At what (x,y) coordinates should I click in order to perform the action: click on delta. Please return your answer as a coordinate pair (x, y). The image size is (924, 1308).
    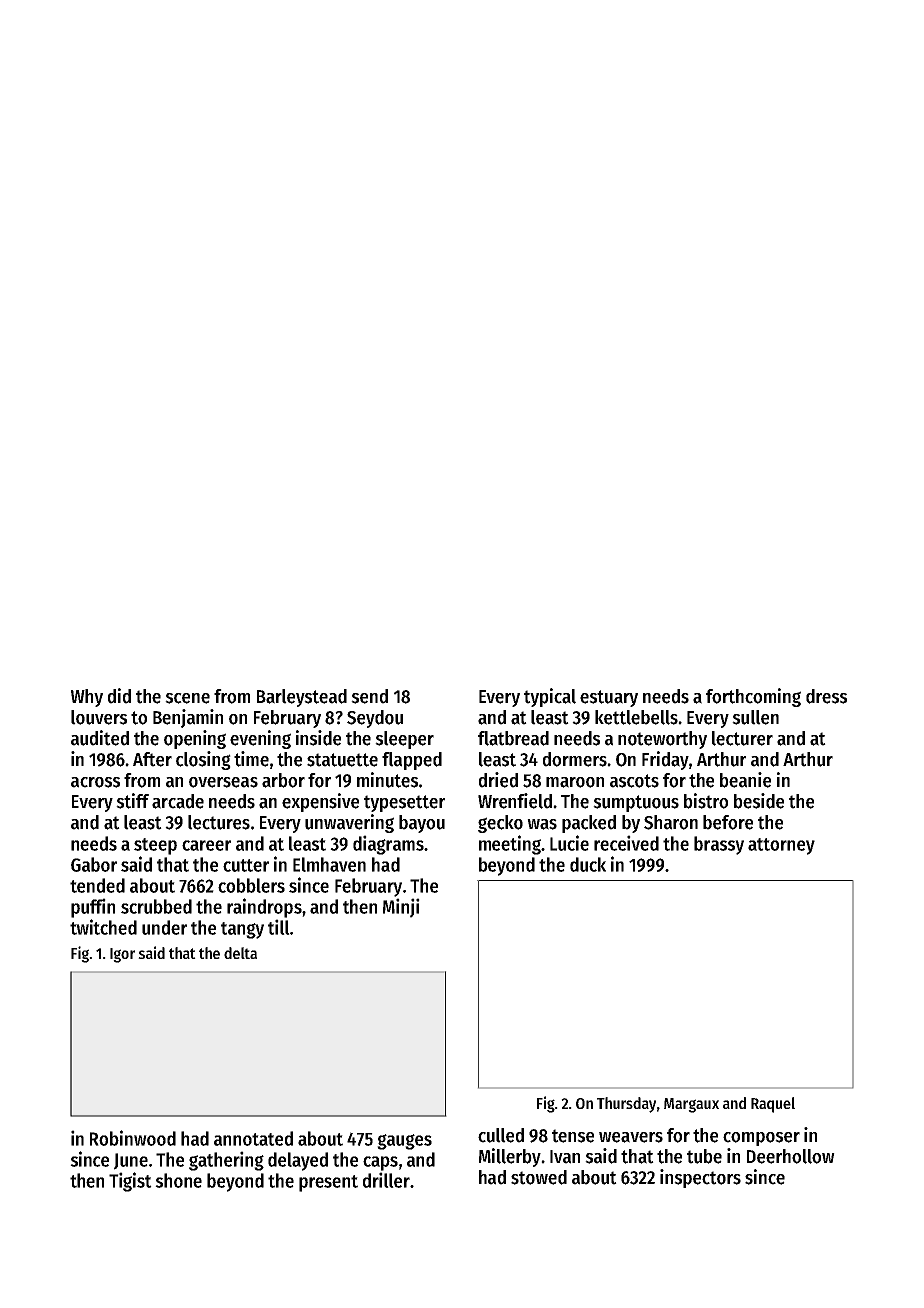
    Looking at the image, I should click on (240, 953).
